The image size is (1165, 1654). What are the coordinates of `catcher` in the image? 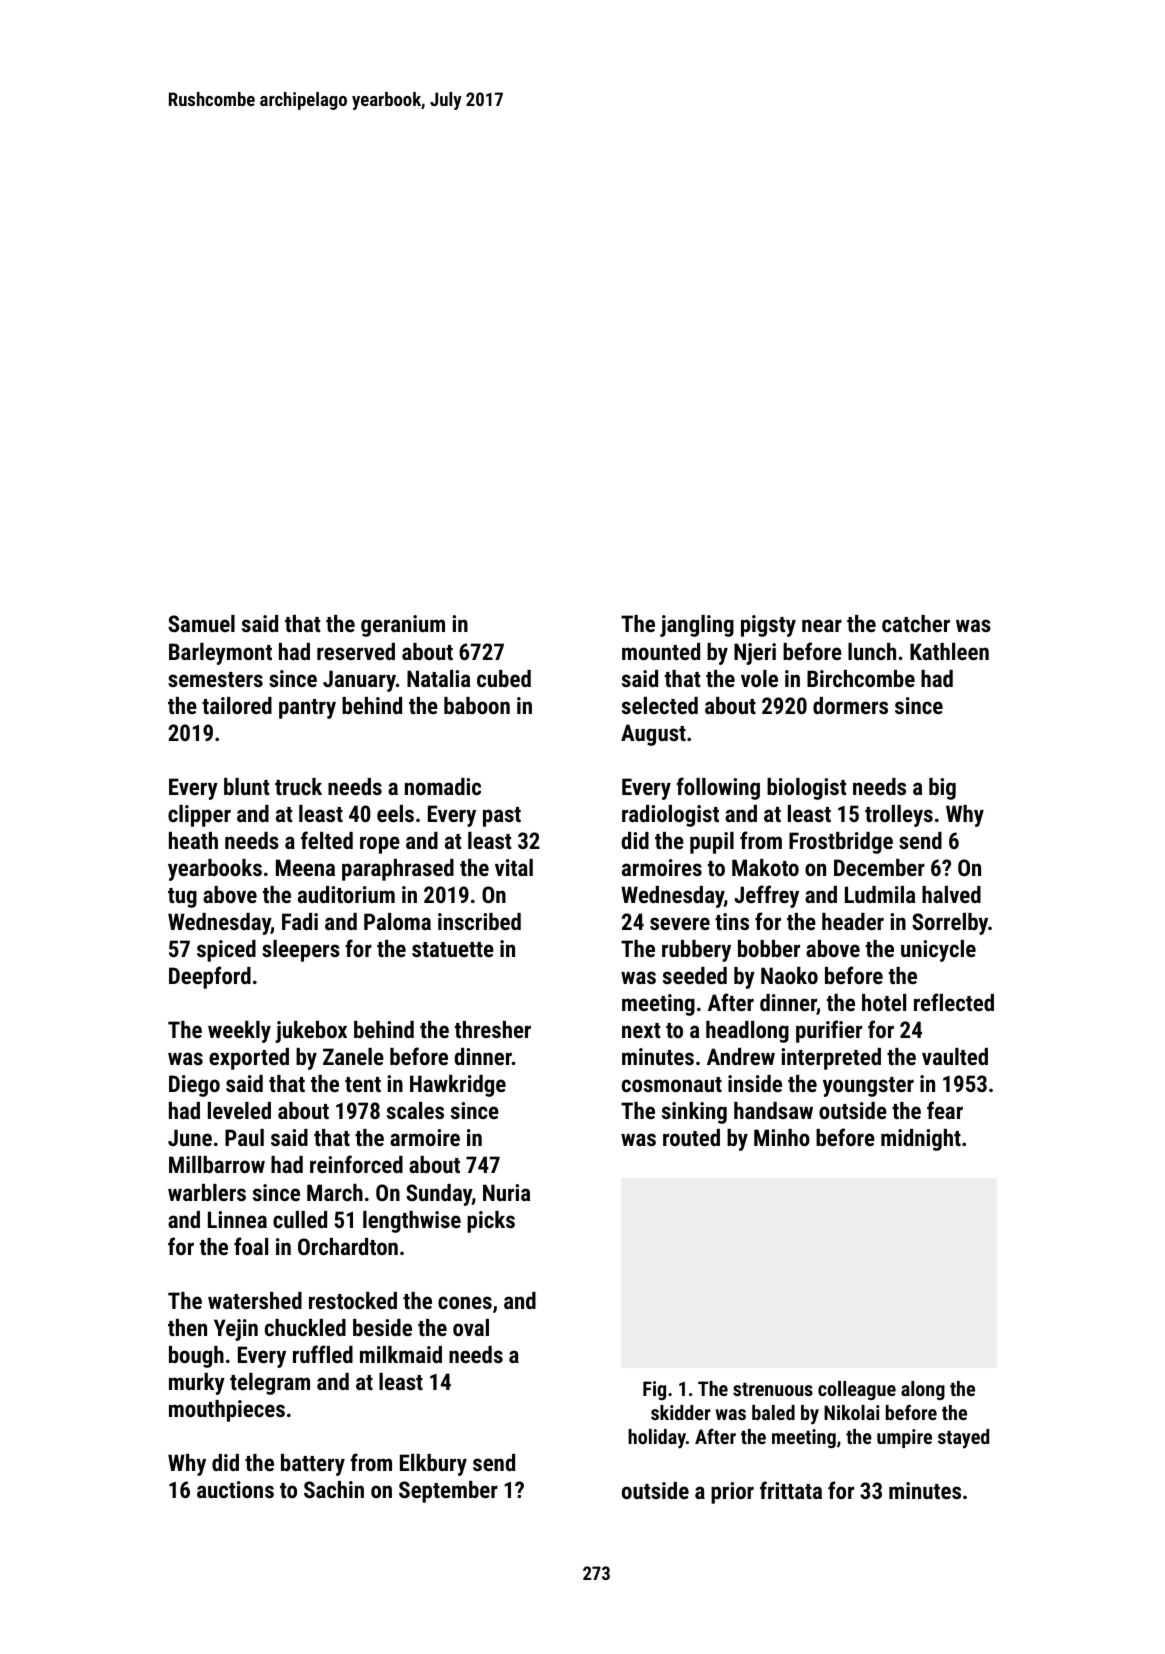 It's located at (916, 623).
